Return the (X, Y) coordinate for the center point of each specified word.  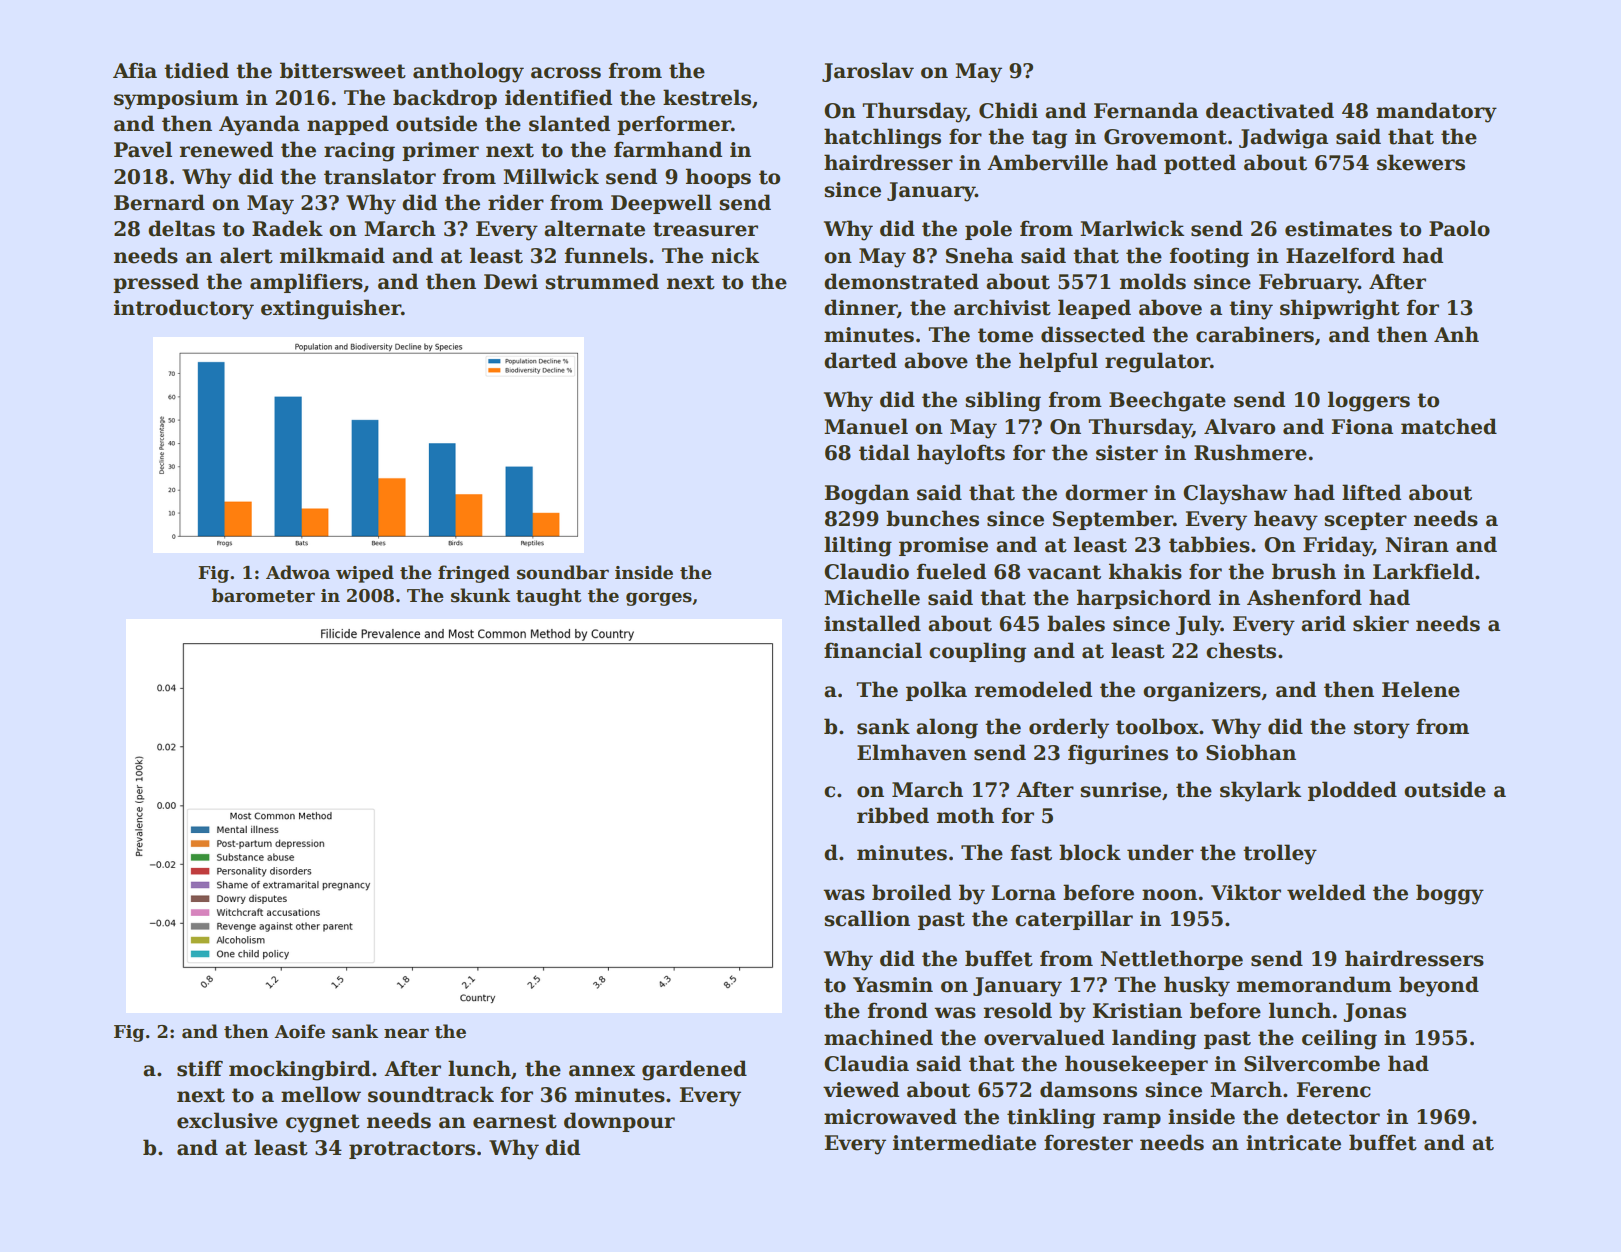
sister (1127, 453)
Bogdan (867, 494)
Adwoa (298, 572)
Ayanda (259, 125)
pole (988, 230)
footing (1209, 257)
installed (872, 623)
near (406, 1033)
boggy (1450, 894)
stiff (200, 1068)
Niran (1417, 545)
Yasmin (893, 985)
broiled (911, 892)
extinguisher (331, 309)
